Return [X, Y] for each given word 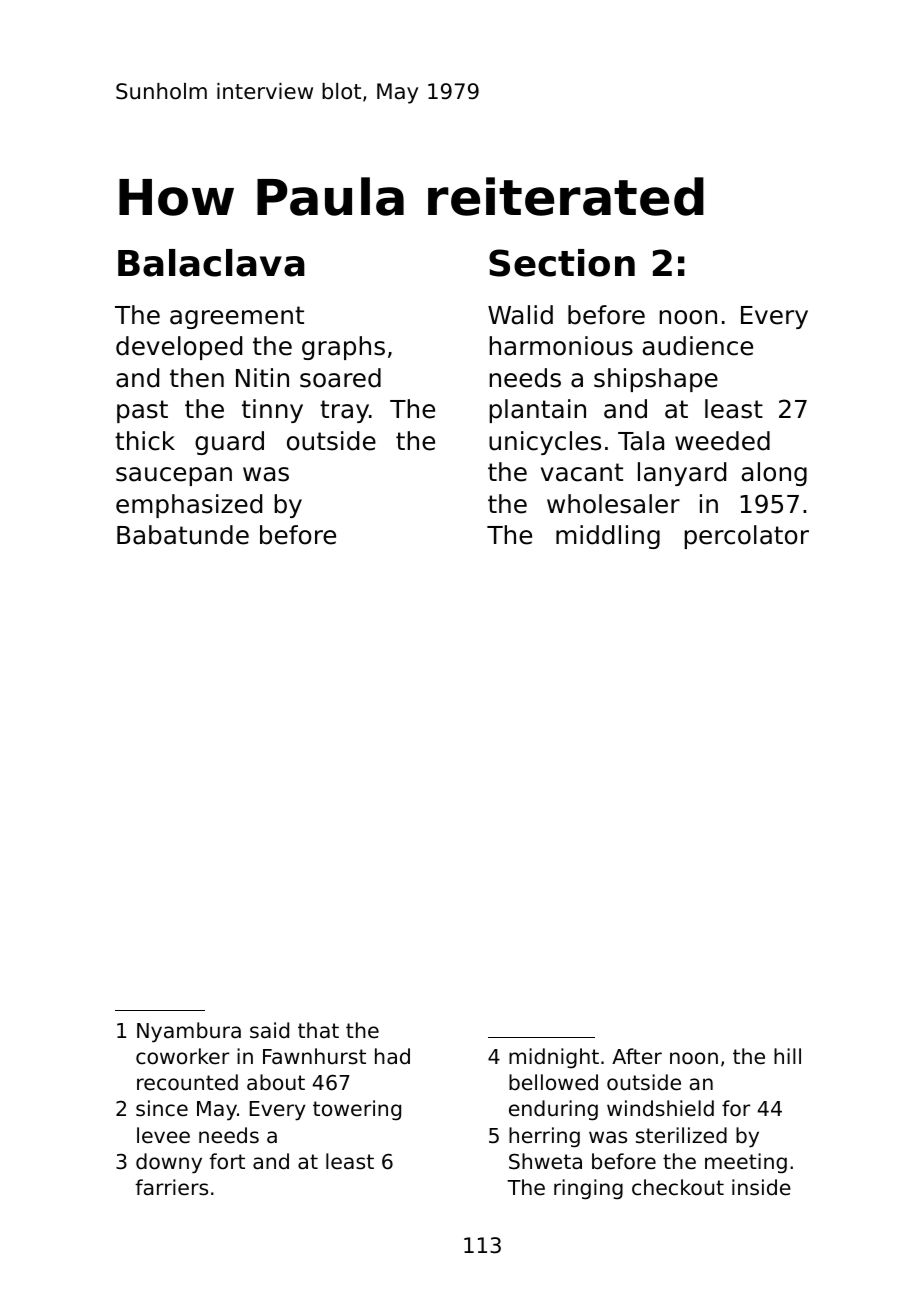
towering [357, 1110]
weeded [722, 441]
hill [787, 1056]
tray [344, 411]
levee [163, 1135]
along [774, 474]
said [269, 1030]
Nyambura [189, 1032]
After [637, 1056]
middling [608, 537]
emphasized [189, 506]
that [318, 1030]
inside [761, 1187]
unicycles [545, 443]
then [197, 378]
